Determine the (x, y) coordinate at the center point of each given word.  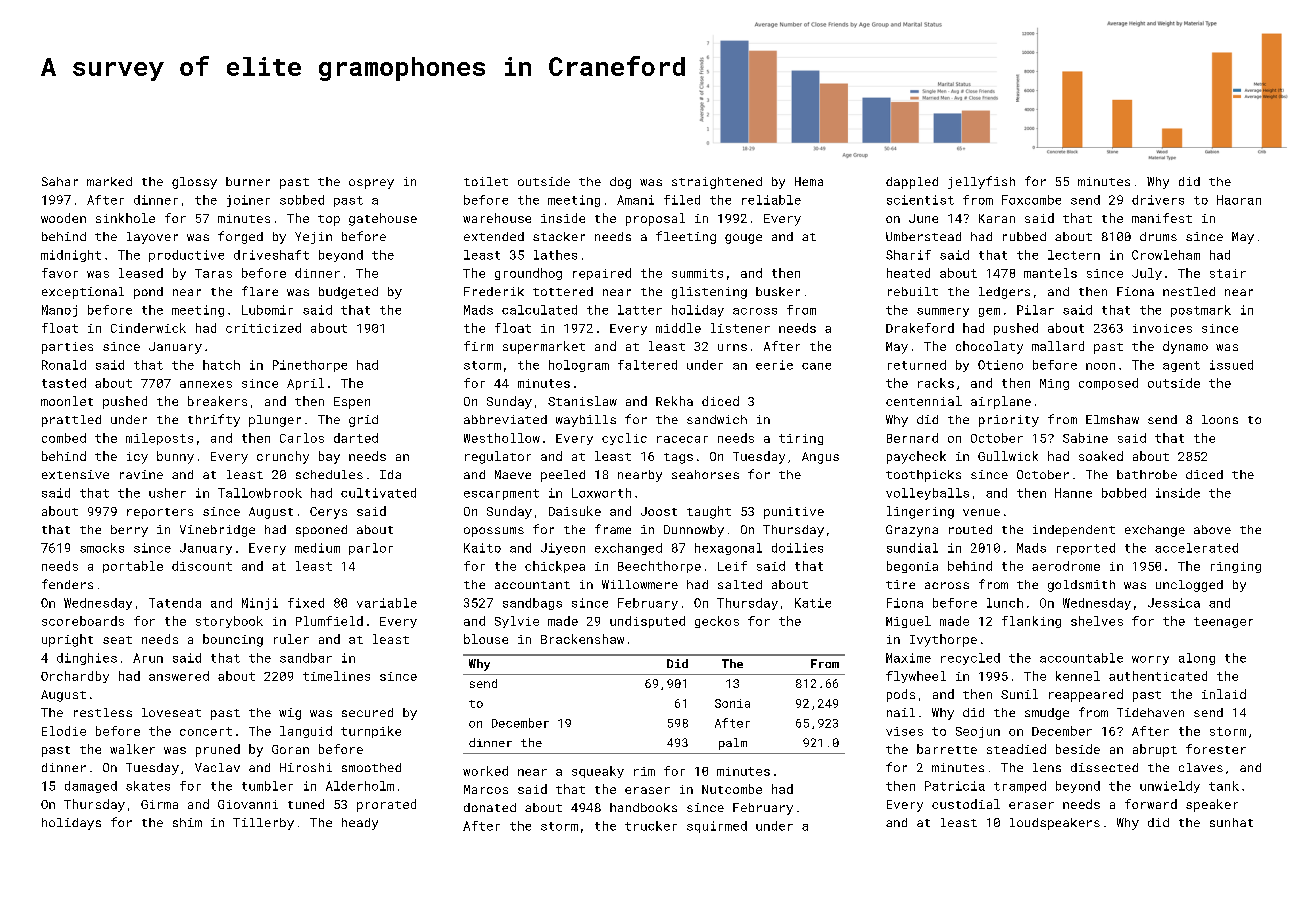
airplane (1001, 402)
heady (360, 824)
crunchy (283, 457)
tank (1224, 786)
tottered (563, 291)
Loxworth (601, 493)
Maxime (908, 658)
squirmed (717, 827)
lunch (1005, 603)
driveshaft (271, 255)
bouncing (233, 640)
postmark (1201, 311)
